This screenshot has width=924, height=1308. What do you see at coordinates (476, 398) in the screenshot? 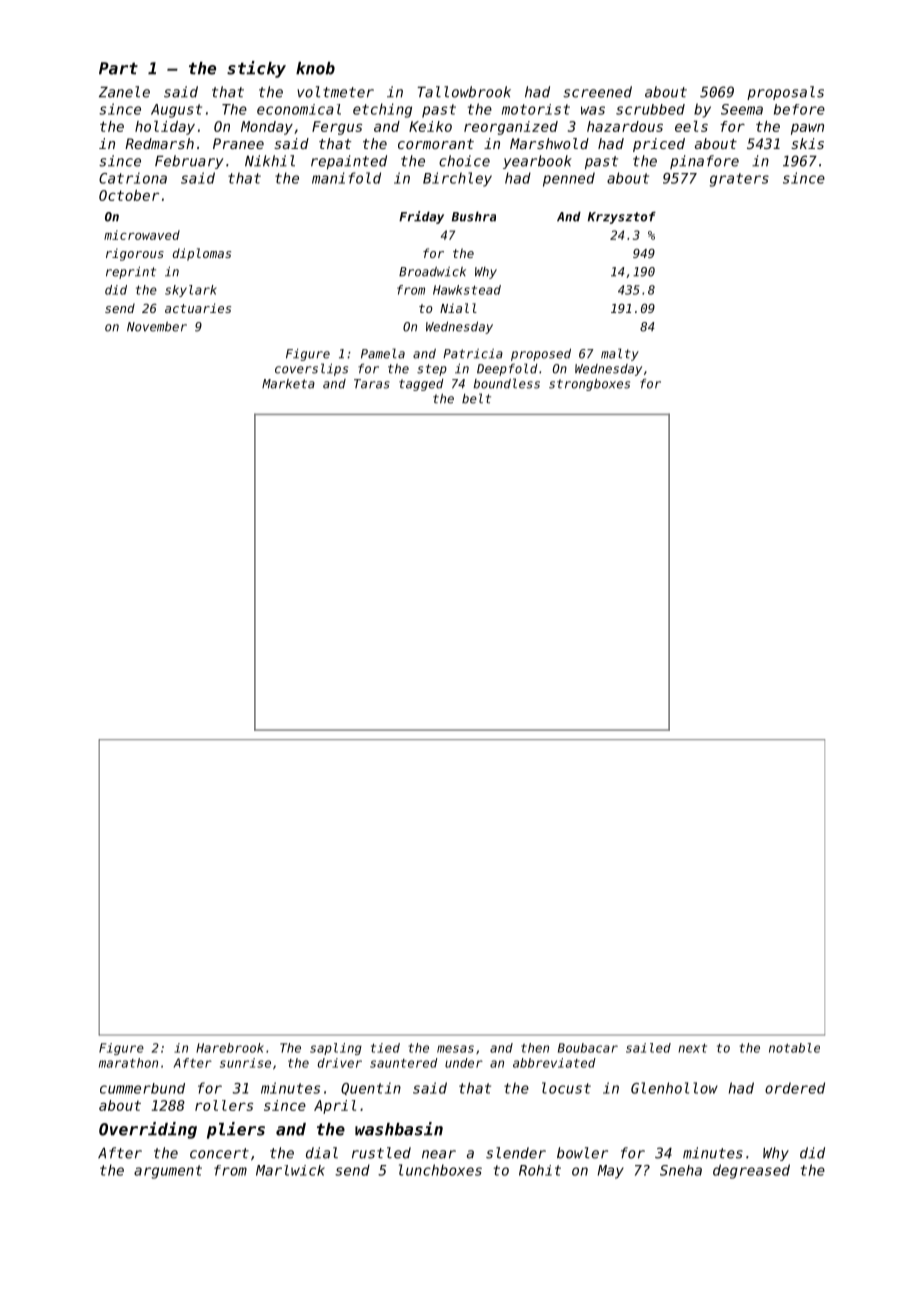
I see `belt` at bounding box center [476, 398].
